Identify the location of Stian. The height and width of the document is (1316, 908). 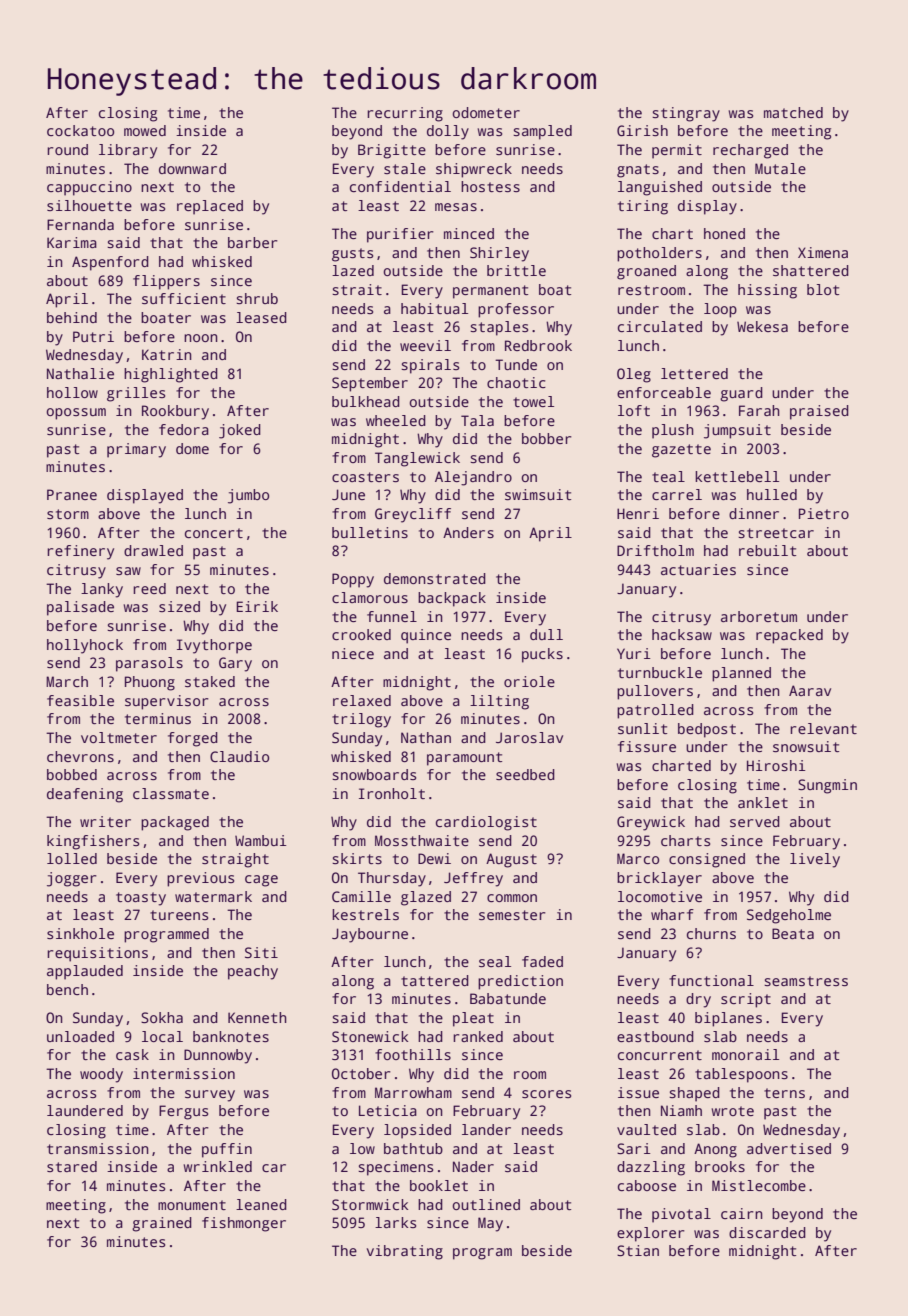
(638, 1250).
